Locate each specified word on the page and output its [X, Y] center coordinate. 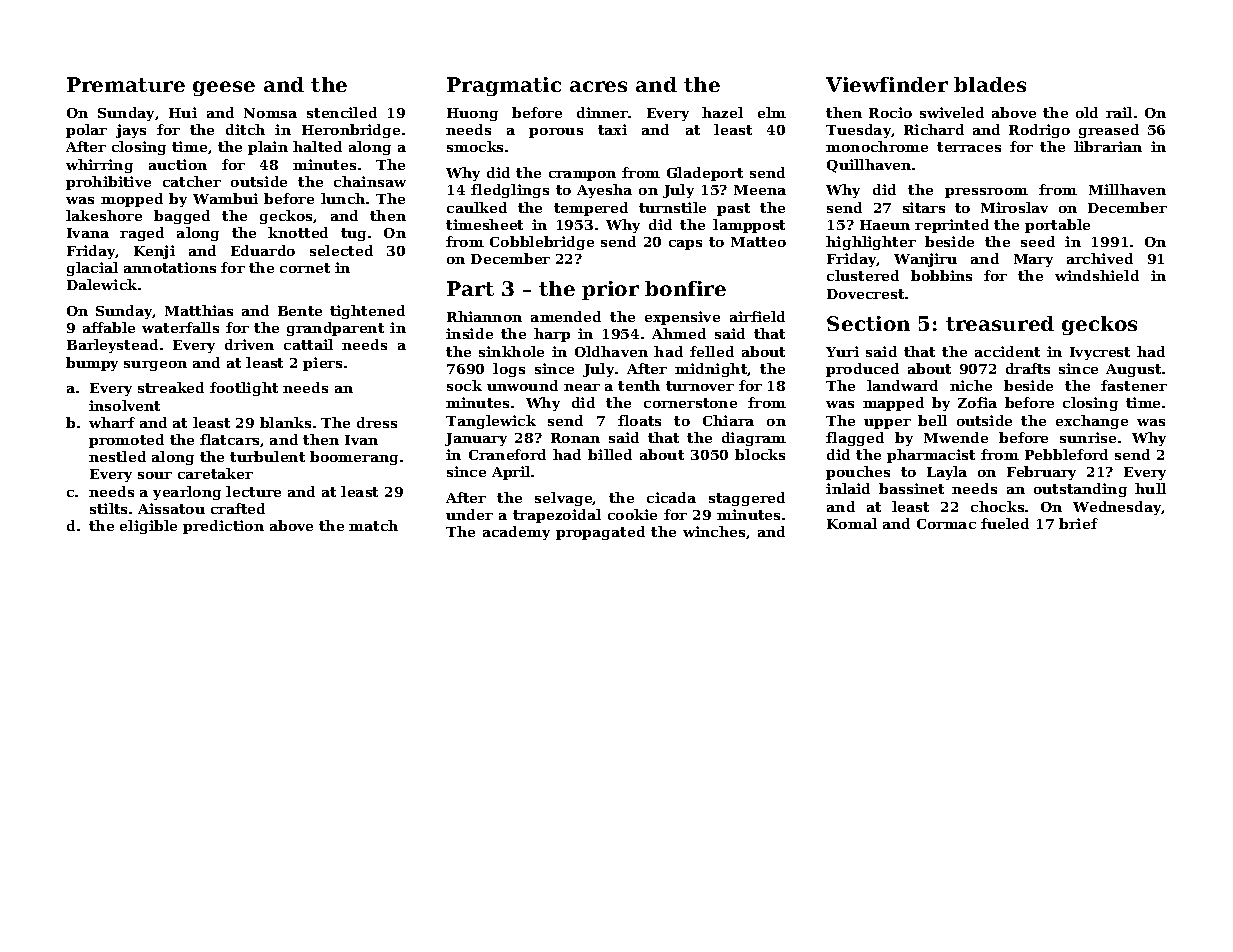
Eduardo [263, 250]
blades [990, 84]
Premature [126, 84]
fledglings [510, 191]
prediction [223, 527]
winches [714, 531]
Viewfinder [887, 84]
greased [1109, 131]
